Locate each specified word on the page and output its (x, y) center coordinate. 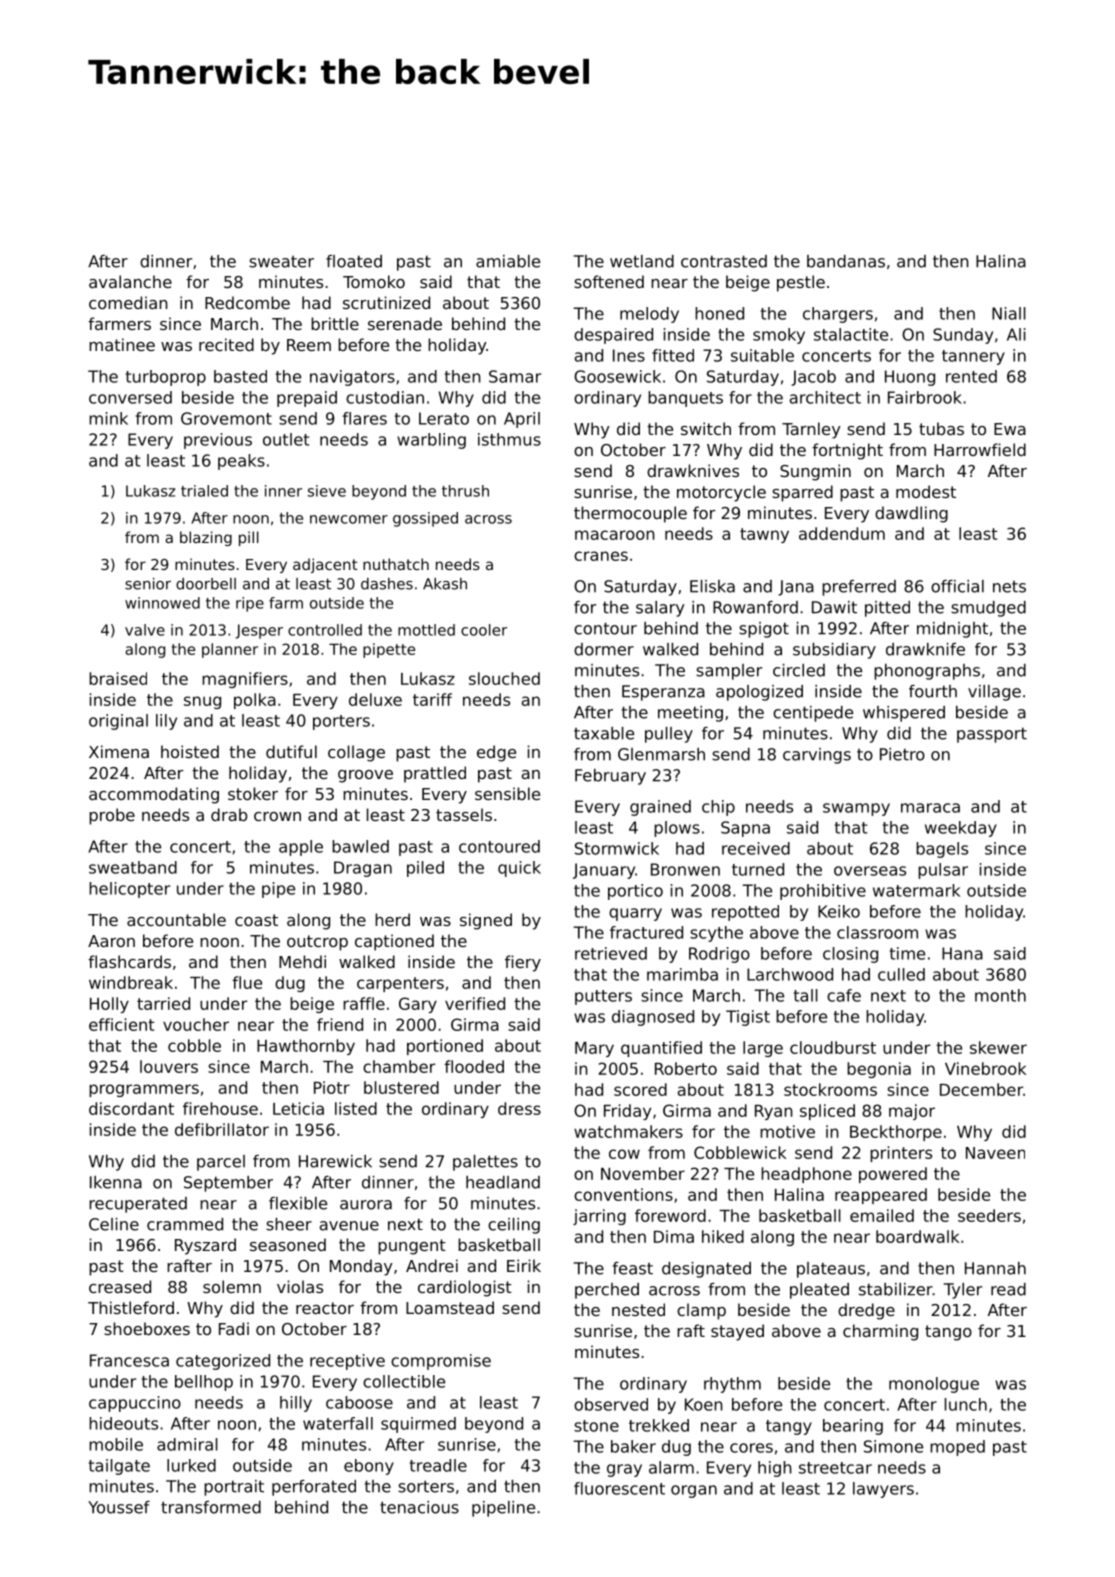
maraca (930, 808)
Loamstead (450, 1307)
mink (108, 418)
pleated (819, 1291)
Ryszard (205, 1246)
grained (660, 808)
